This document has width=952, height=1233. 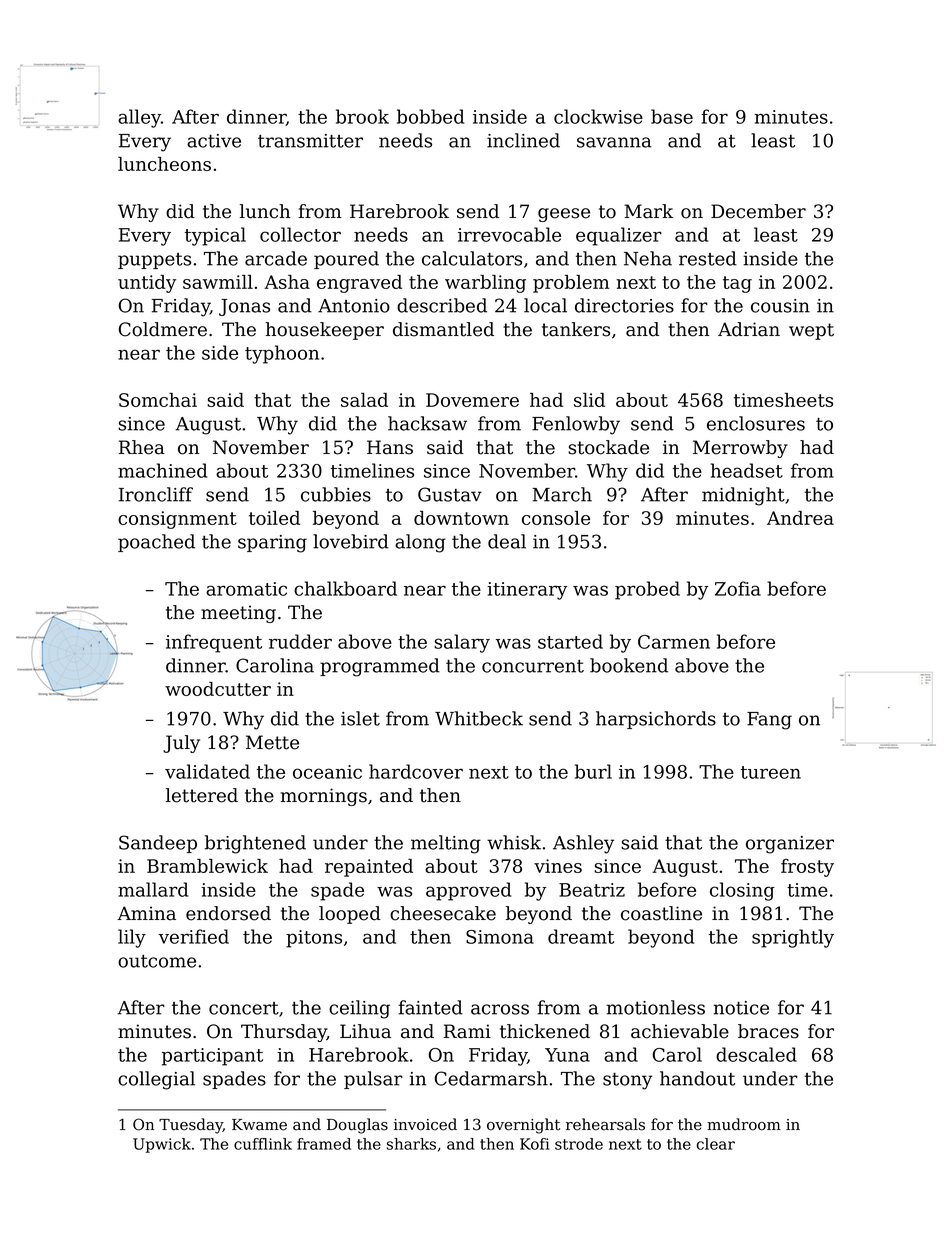 I want to click on console, so click(x=556, y=518).
